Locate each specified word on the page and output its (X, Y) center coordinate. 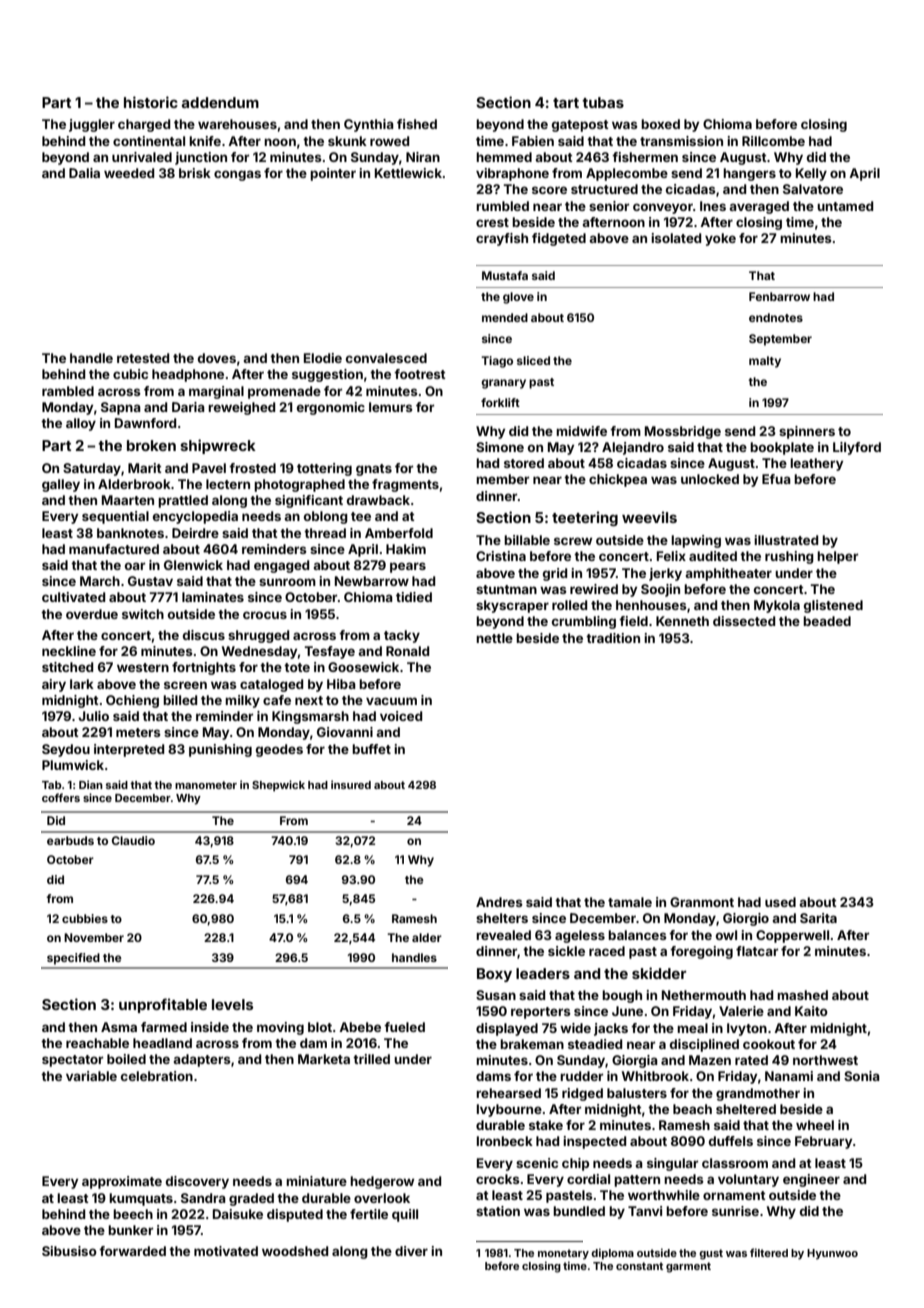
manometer (206, 785)
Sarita (818, 918)
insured (351, 784)
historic (151, 102)
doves (217, 358)
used (780, 902)
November (94, 937)
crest (492, 222)
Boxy (494, 975)
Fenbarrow (779, 296)
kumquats (141, 1199)
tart (566, 103)
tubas (603, 102)
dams (493, 1076)
